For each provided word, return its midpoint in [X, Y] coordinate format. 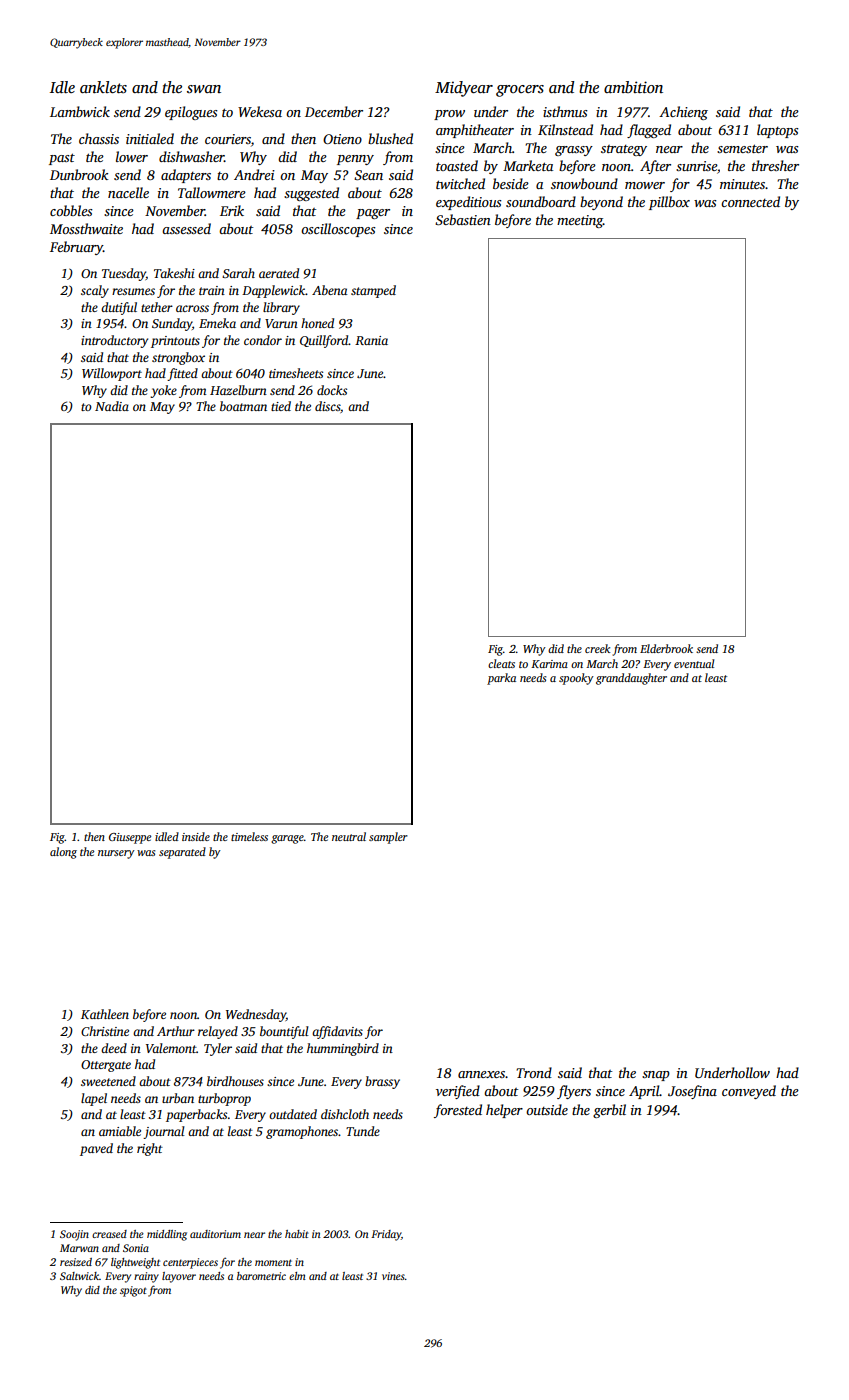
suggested [311, 194]
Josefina [692, 1092]
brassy [382, 1082]
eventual [694, 663]
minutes [742, 184]
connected [750, 201]
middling [167, 1235]
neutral [349, 836]
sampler [388, 838]
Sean [368, 175]
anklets [103, 87]
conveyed [749, 1092]
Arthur [176, 1031]
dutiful [119, 308]
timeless [249, 836]
